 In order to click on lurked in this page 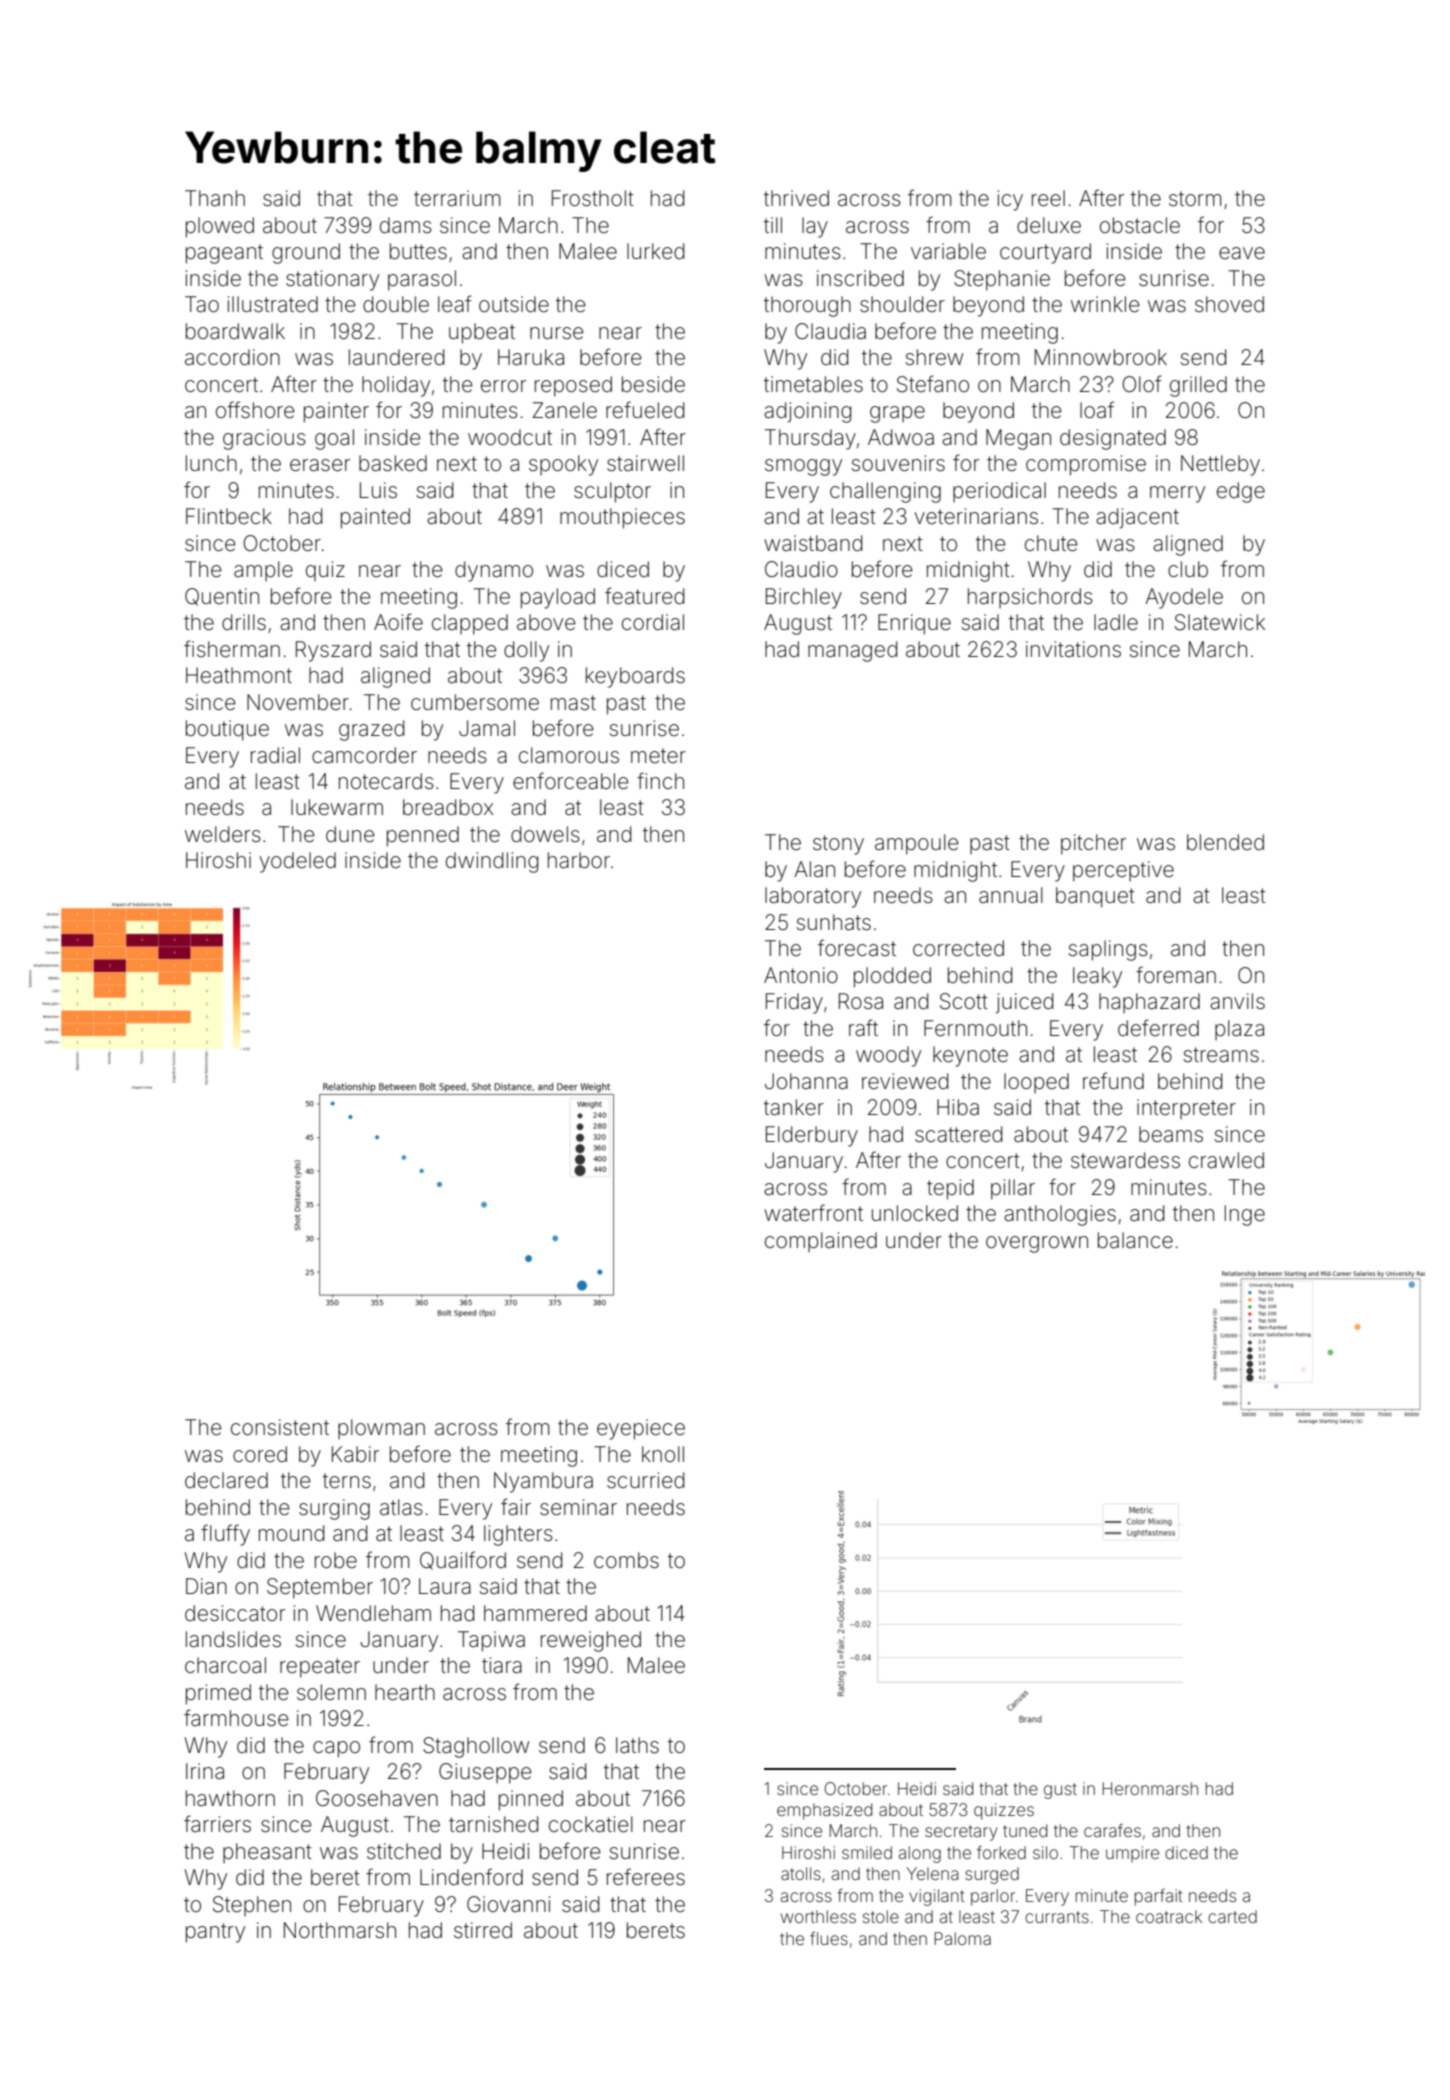, I will do `click(655, 251)`.
